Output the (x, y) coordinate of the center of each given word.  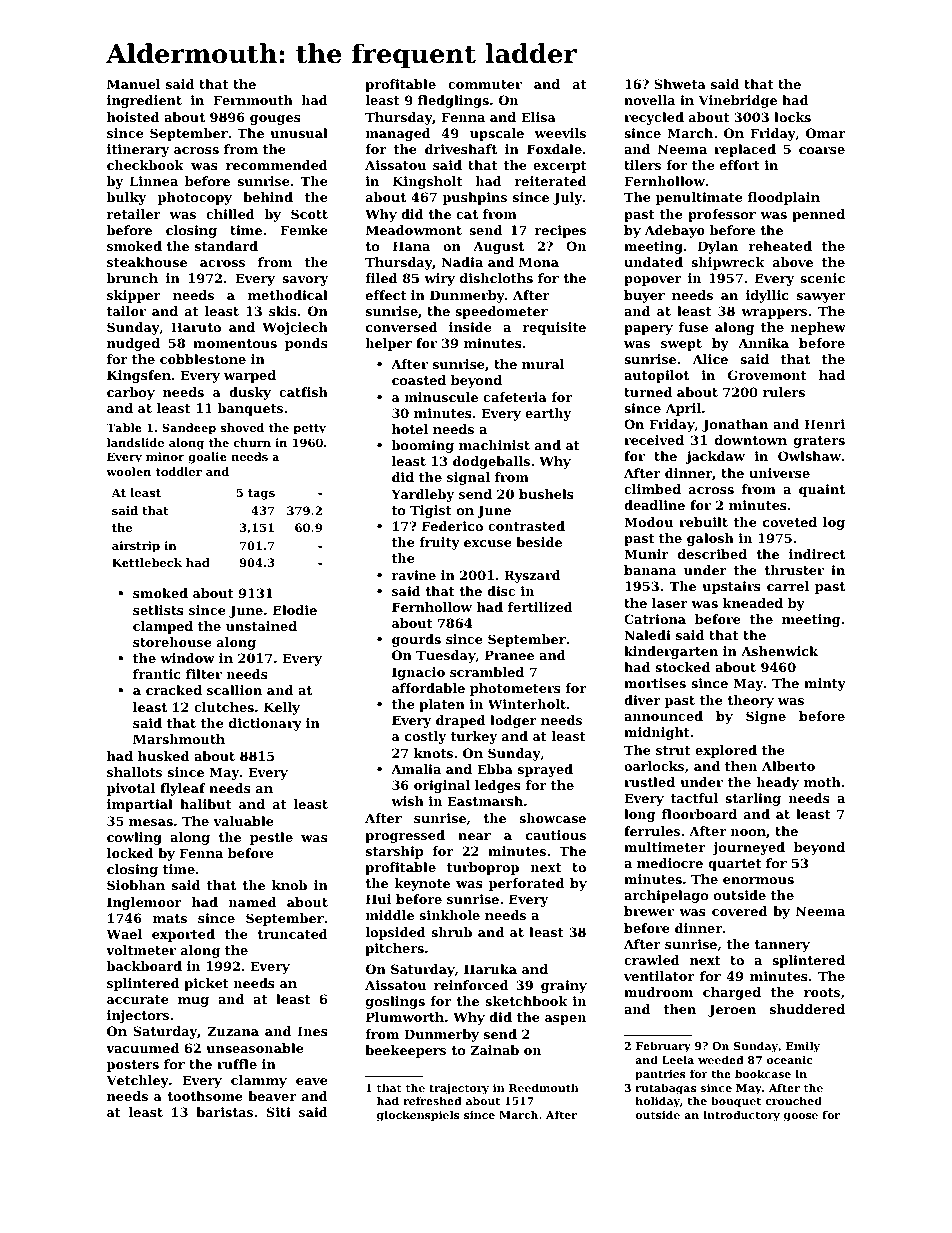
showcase (552, 818)
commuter (485, 84)
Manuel (133, 84)
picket (206, 984)
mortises (655, 683)
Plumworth (405, 1017)
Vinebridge (738, 101)
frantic (157, 674)
